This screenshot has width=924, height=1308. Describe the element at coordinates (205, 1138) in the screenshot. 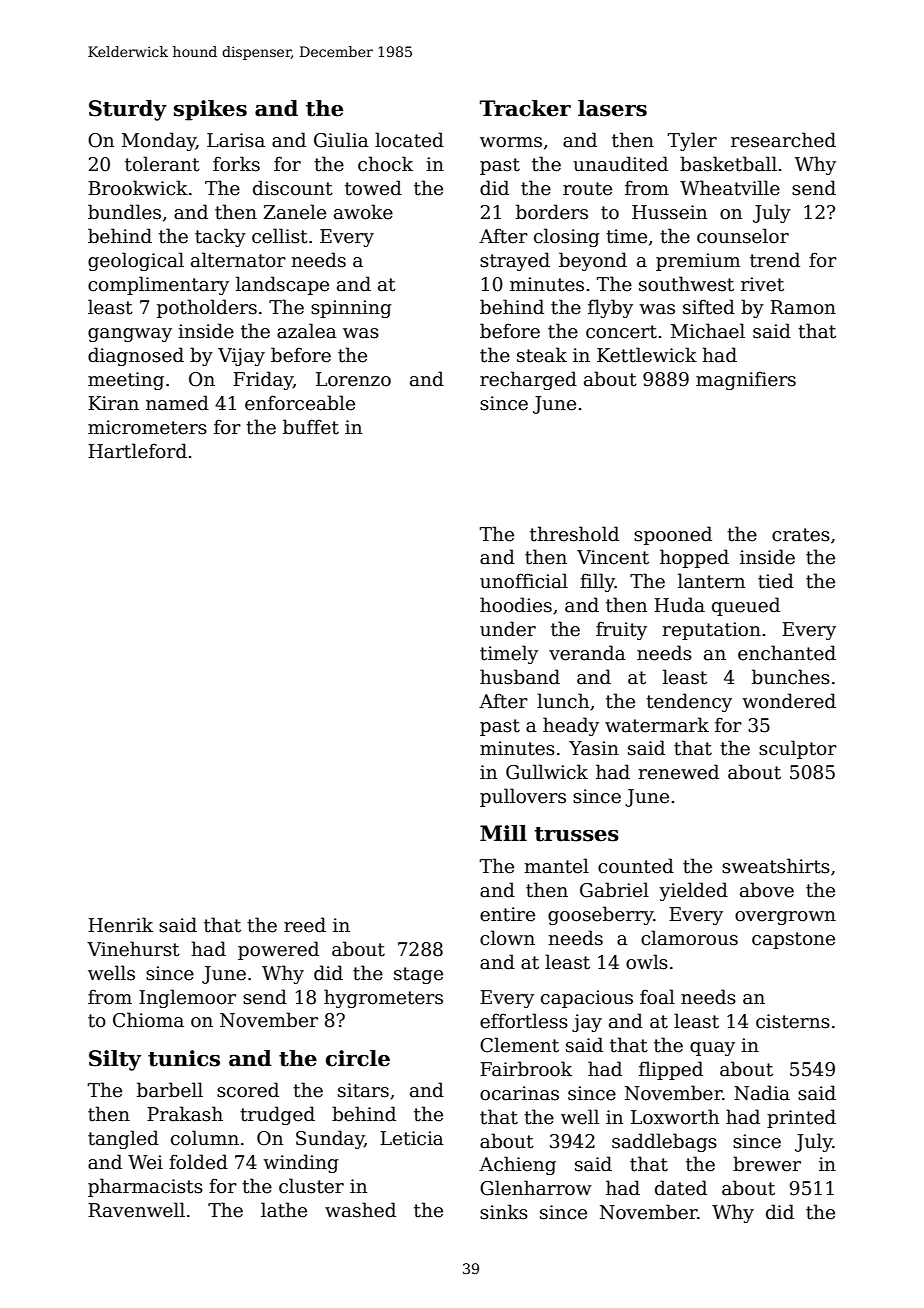

I see `column` at that location.
